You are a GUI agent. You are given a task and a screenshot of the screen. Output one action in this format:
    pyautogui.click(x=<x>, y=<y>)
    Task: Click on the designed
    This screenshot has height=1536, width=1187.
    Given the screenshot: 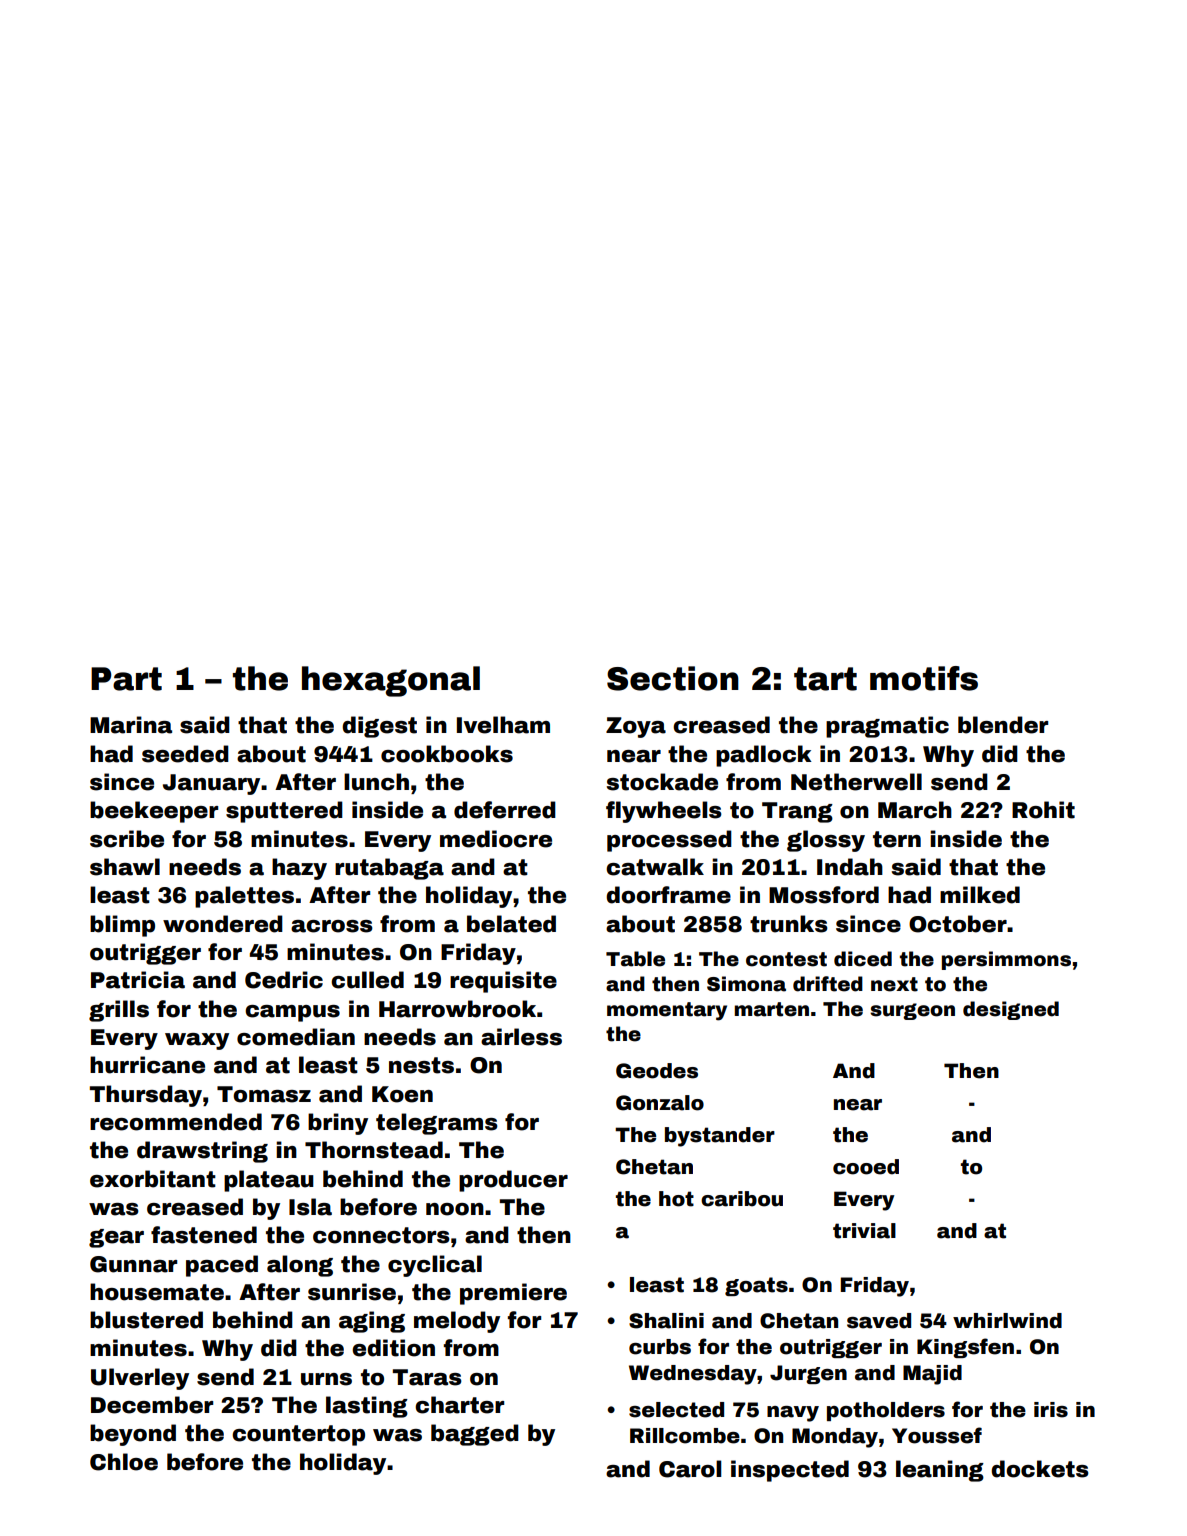 What is the action you would take?
    pyautogui.click(x=1011, y=1010)
